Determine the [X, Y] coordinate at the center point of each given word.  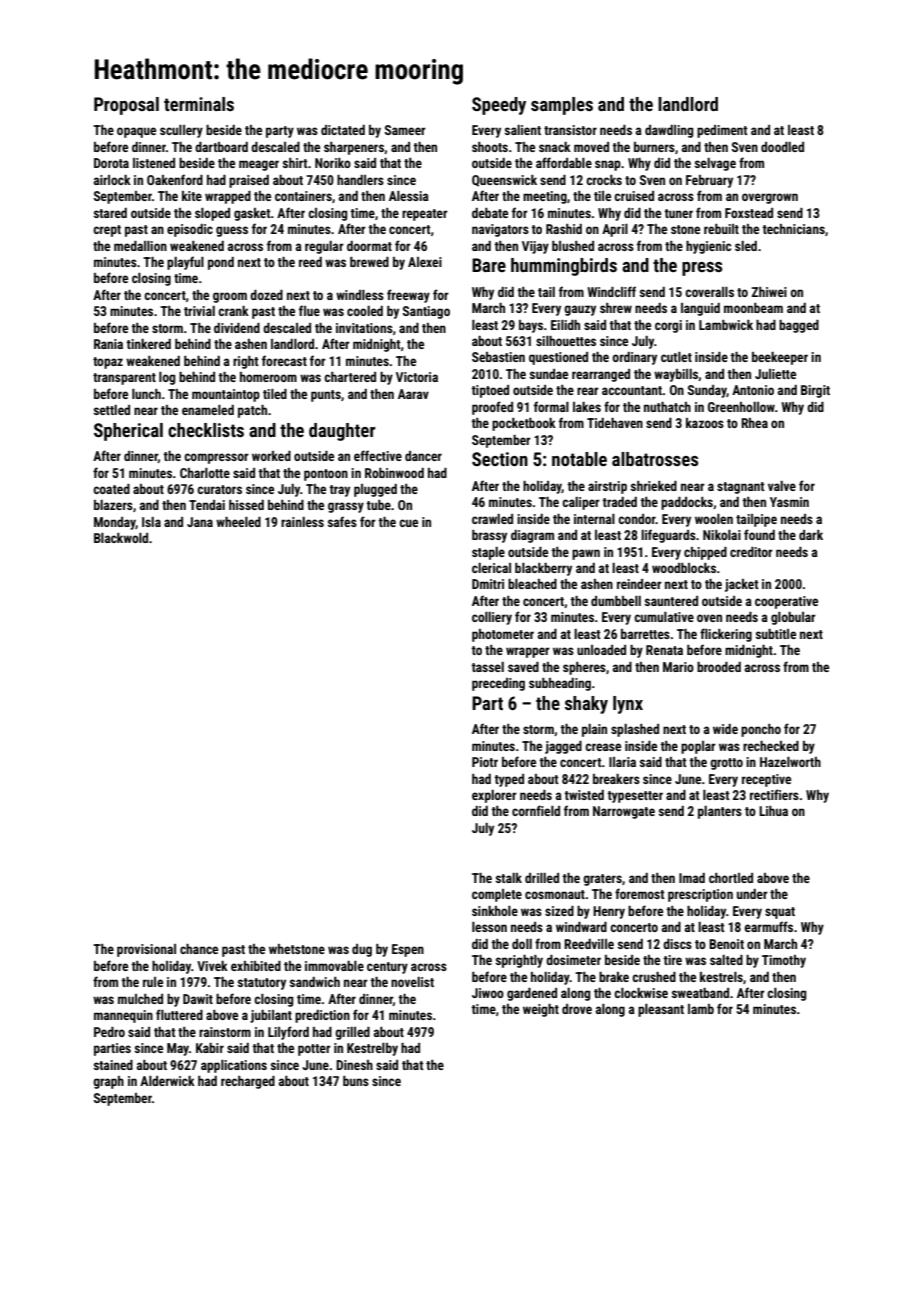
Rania [108, 344]
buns [356, 1081]
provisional [146, 950]
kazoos [705, 423]
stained [113, 1065]
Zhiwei [769, 292]
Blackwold [121, 538]
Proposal [126, 106]
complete [497, 895]
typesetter [635, 797]
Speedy [499, 106]
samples [562, 106]
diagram [532, 536]
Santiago [426, 312]
